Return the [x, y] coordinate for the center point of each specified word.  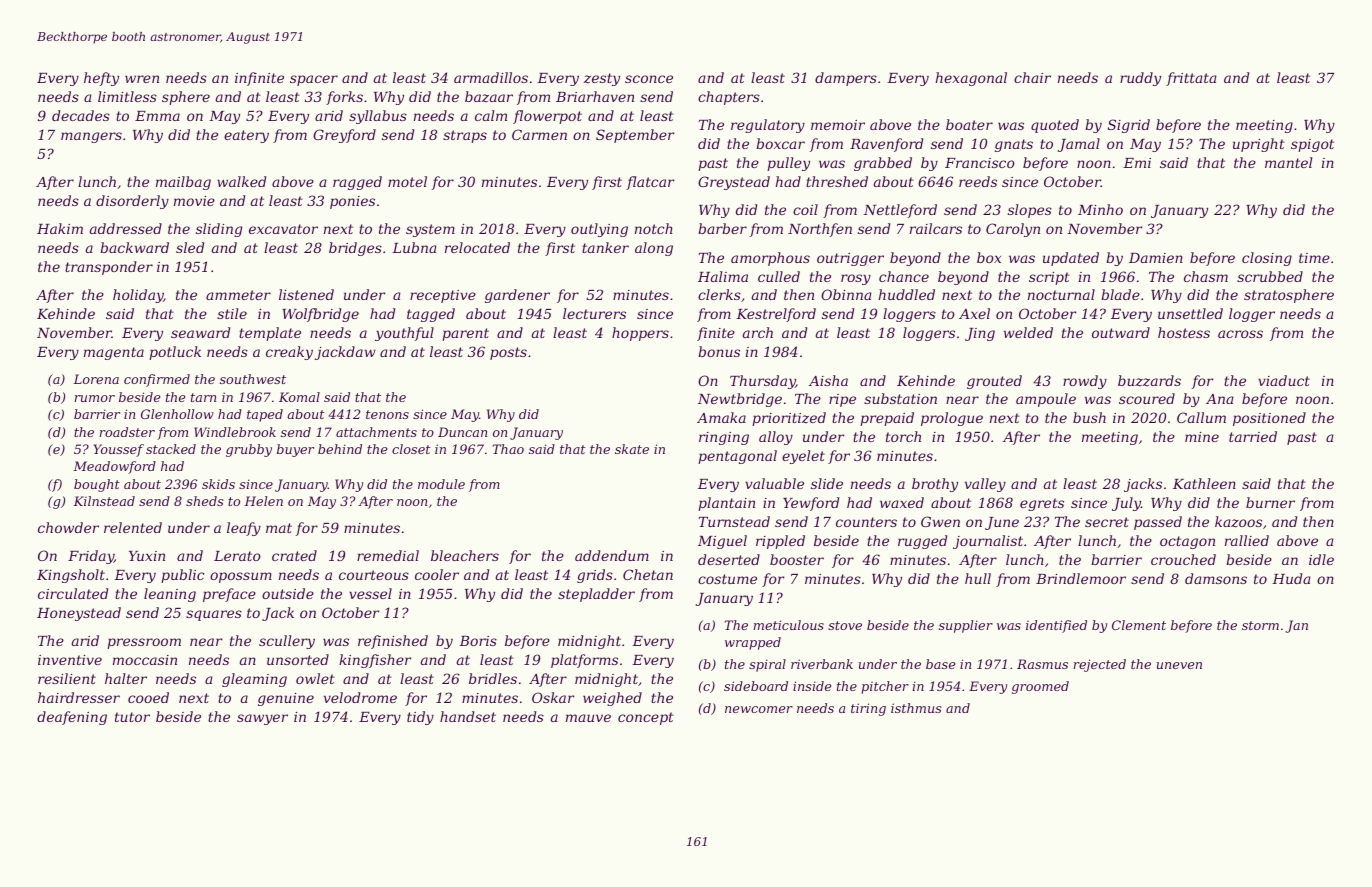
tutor [132, 717]
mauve [588, 718]
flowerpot [547, 117]
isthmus [916, 708]
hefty [101, 79]
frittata [1191, 79]
